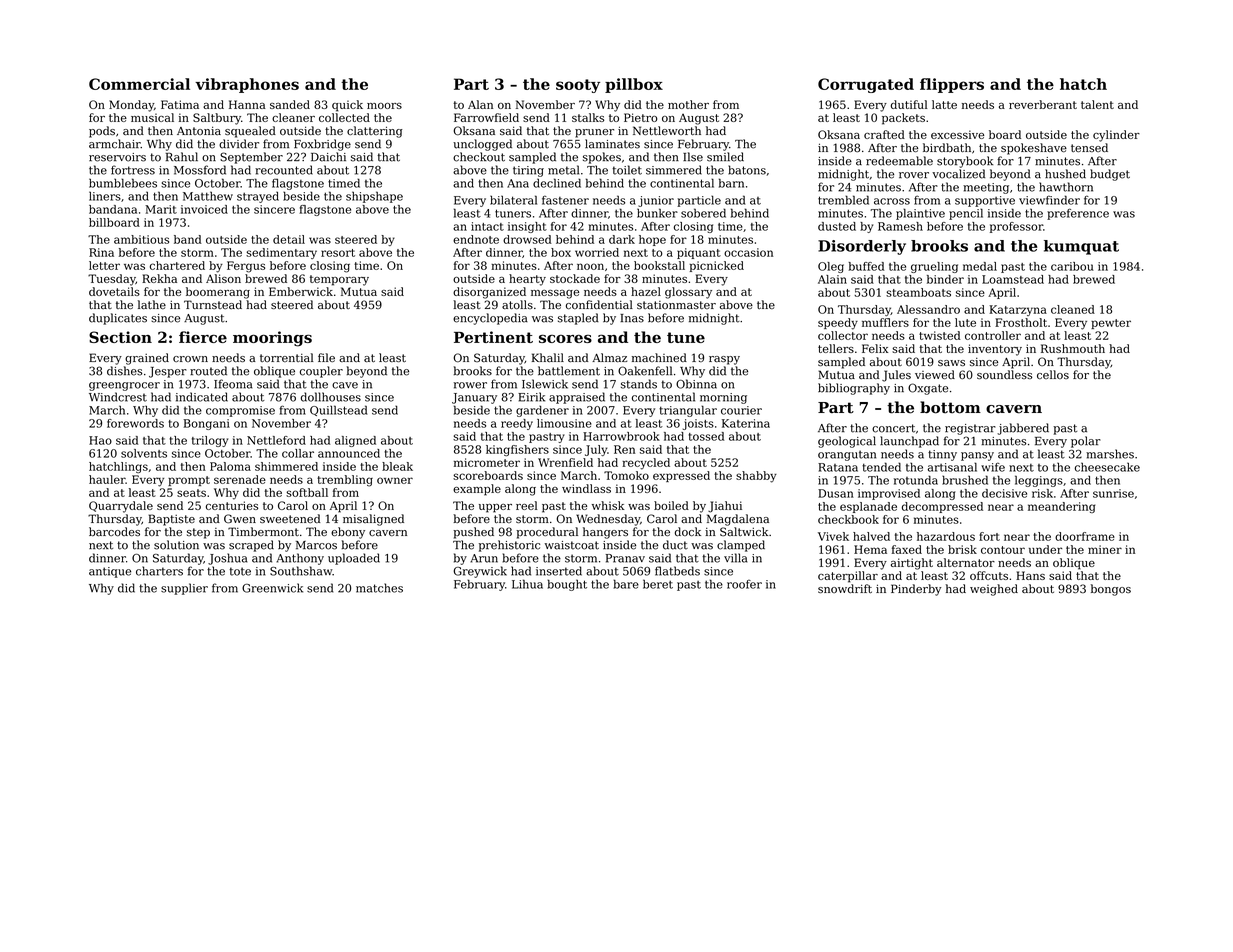 The width and height of the document is (1233, 952). What do you see at coordinates (848, 519) in the document?
I see `checkbook` at bounding box center [848, 519].
